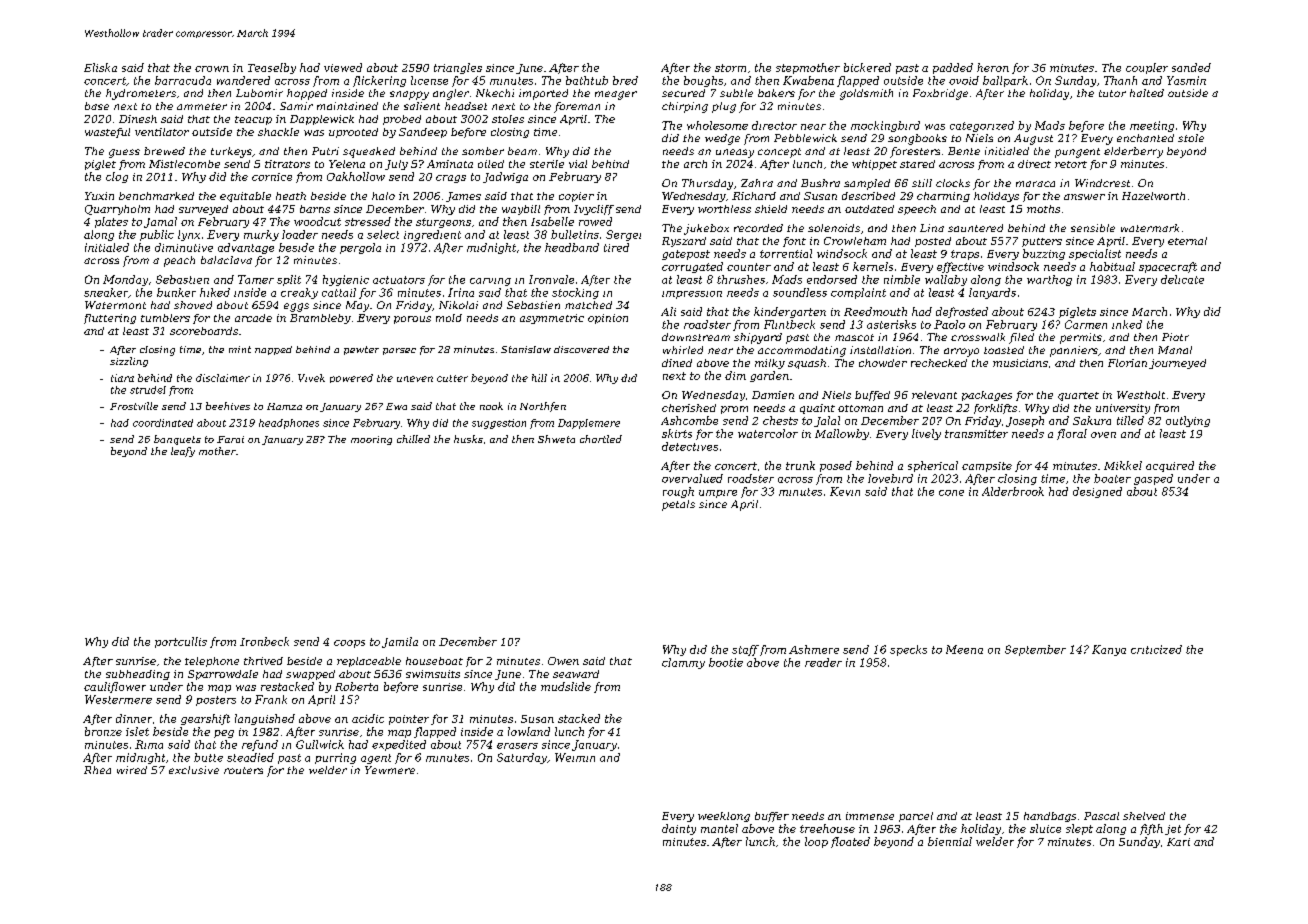  I want to click on mudslide, so click(566, 686).
